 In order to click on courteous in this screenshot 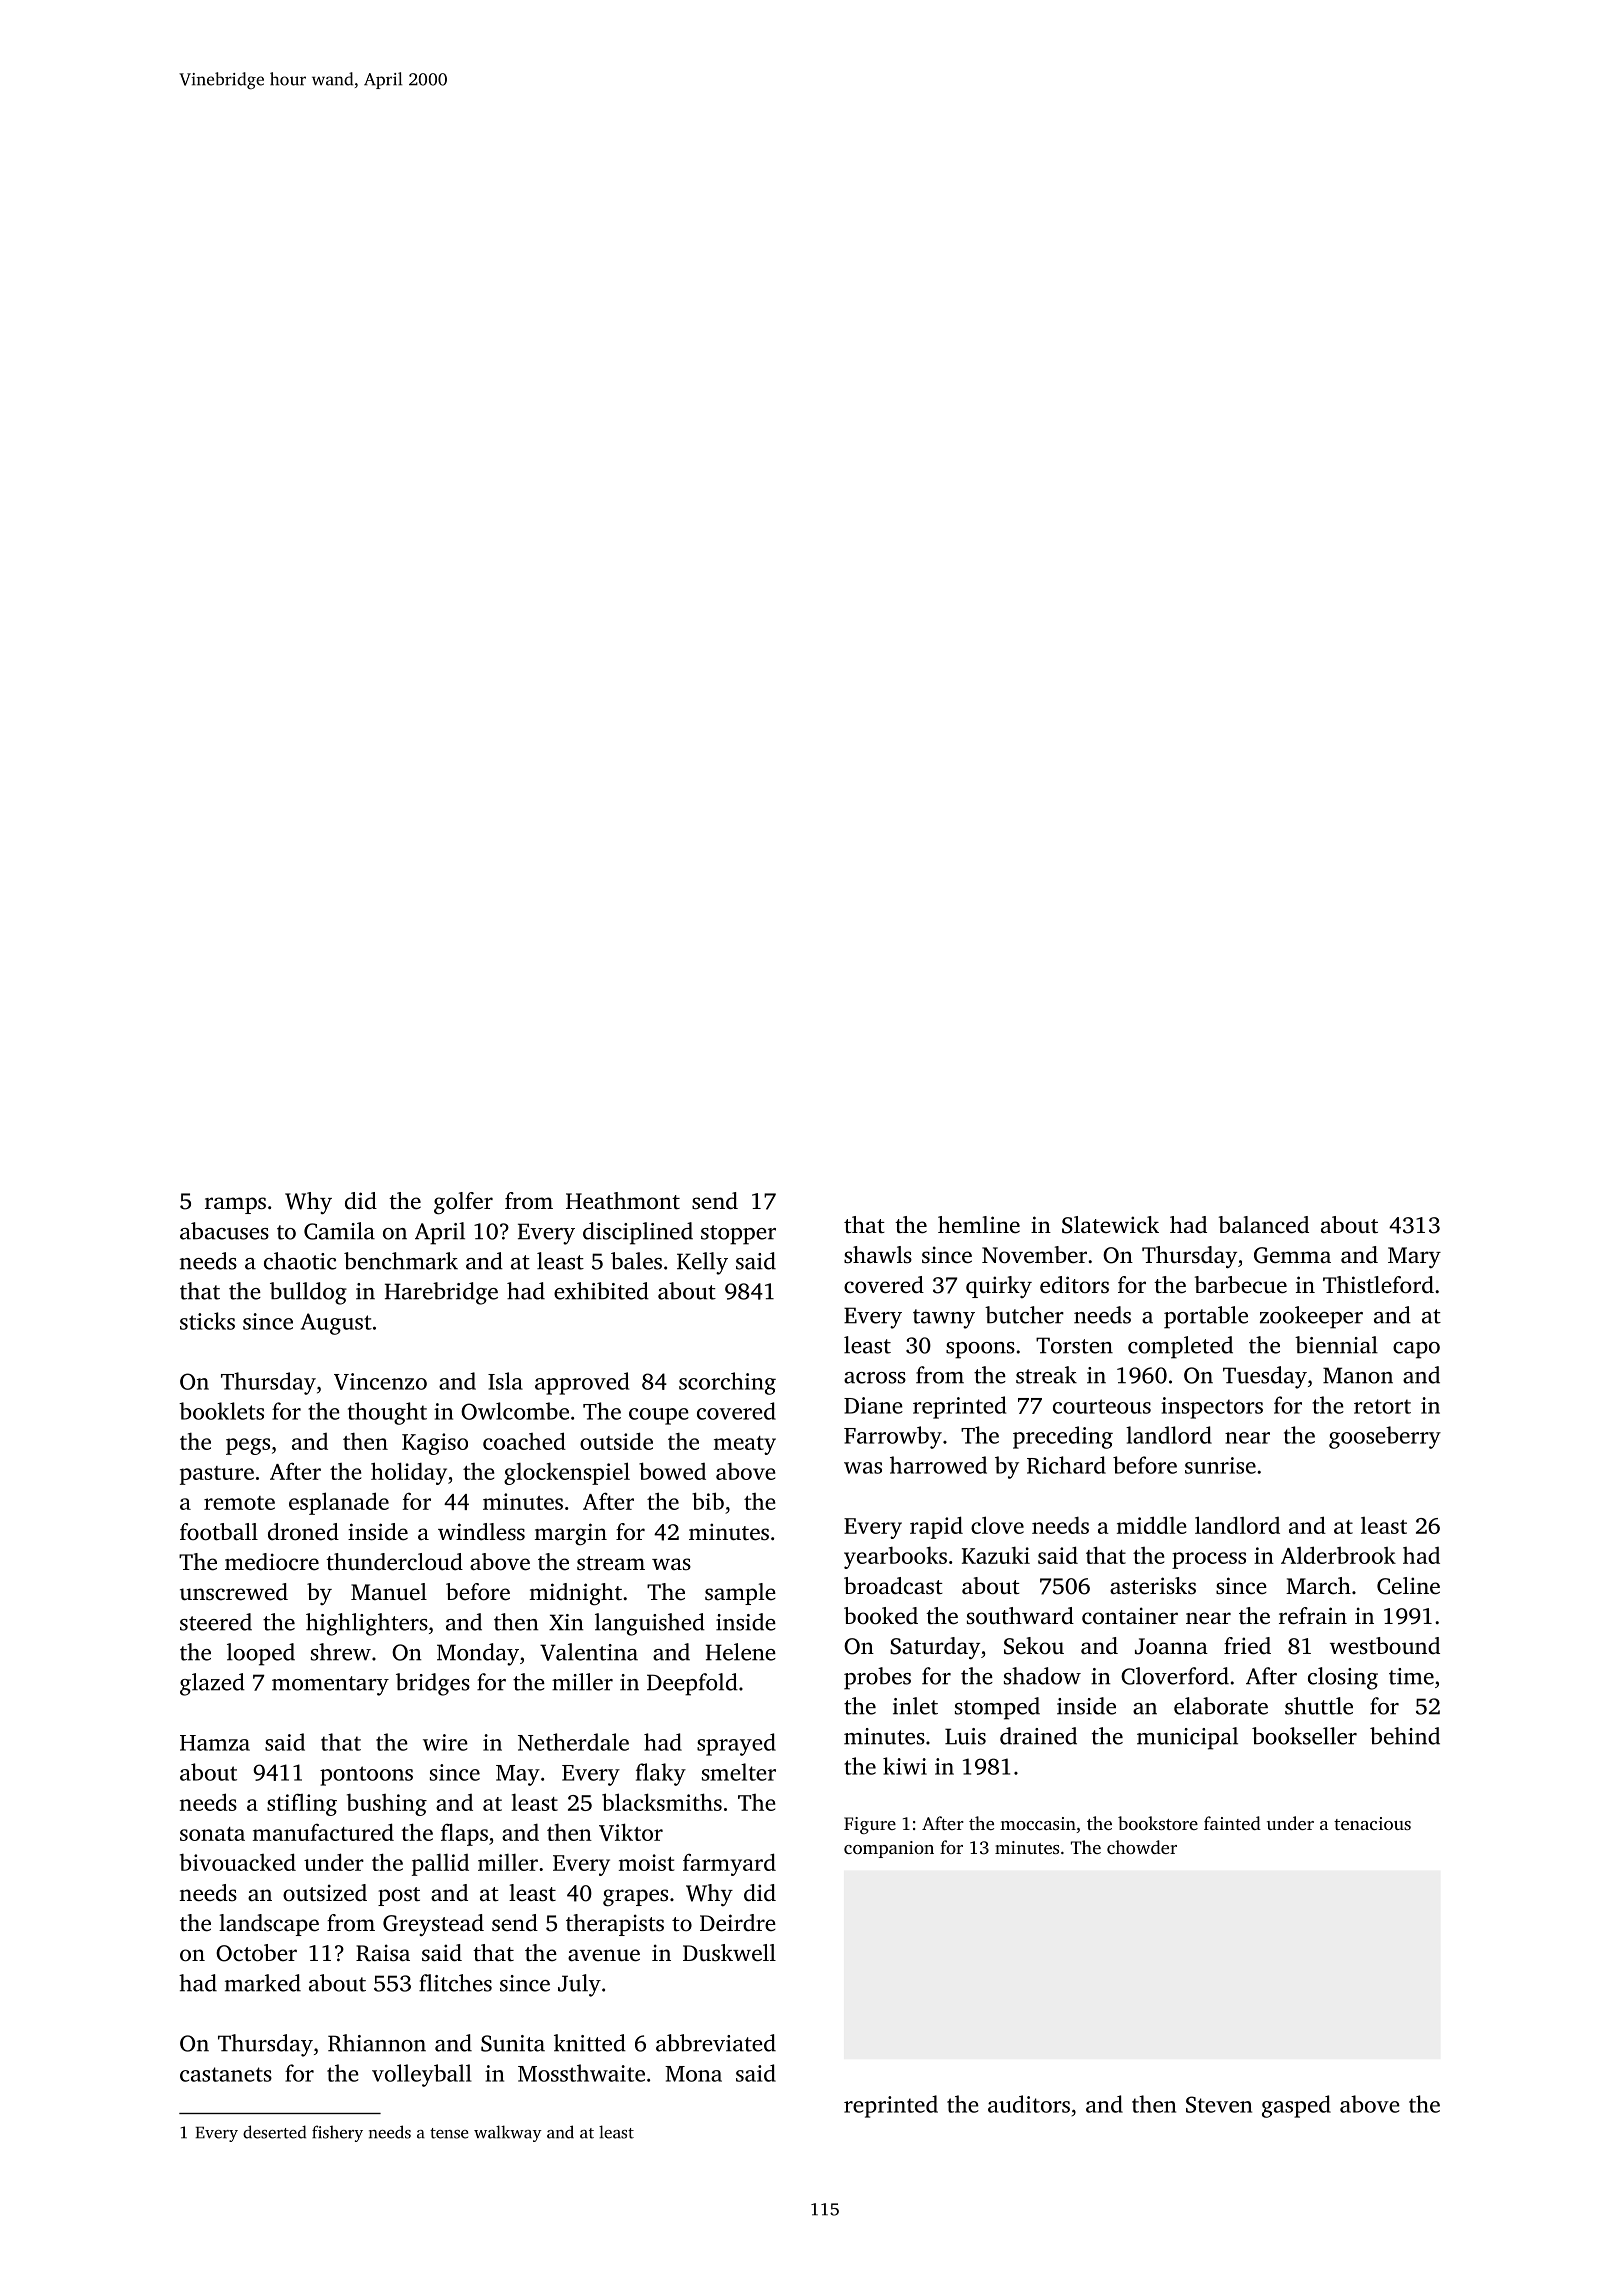, I will do `click(1102, 1406)`.
